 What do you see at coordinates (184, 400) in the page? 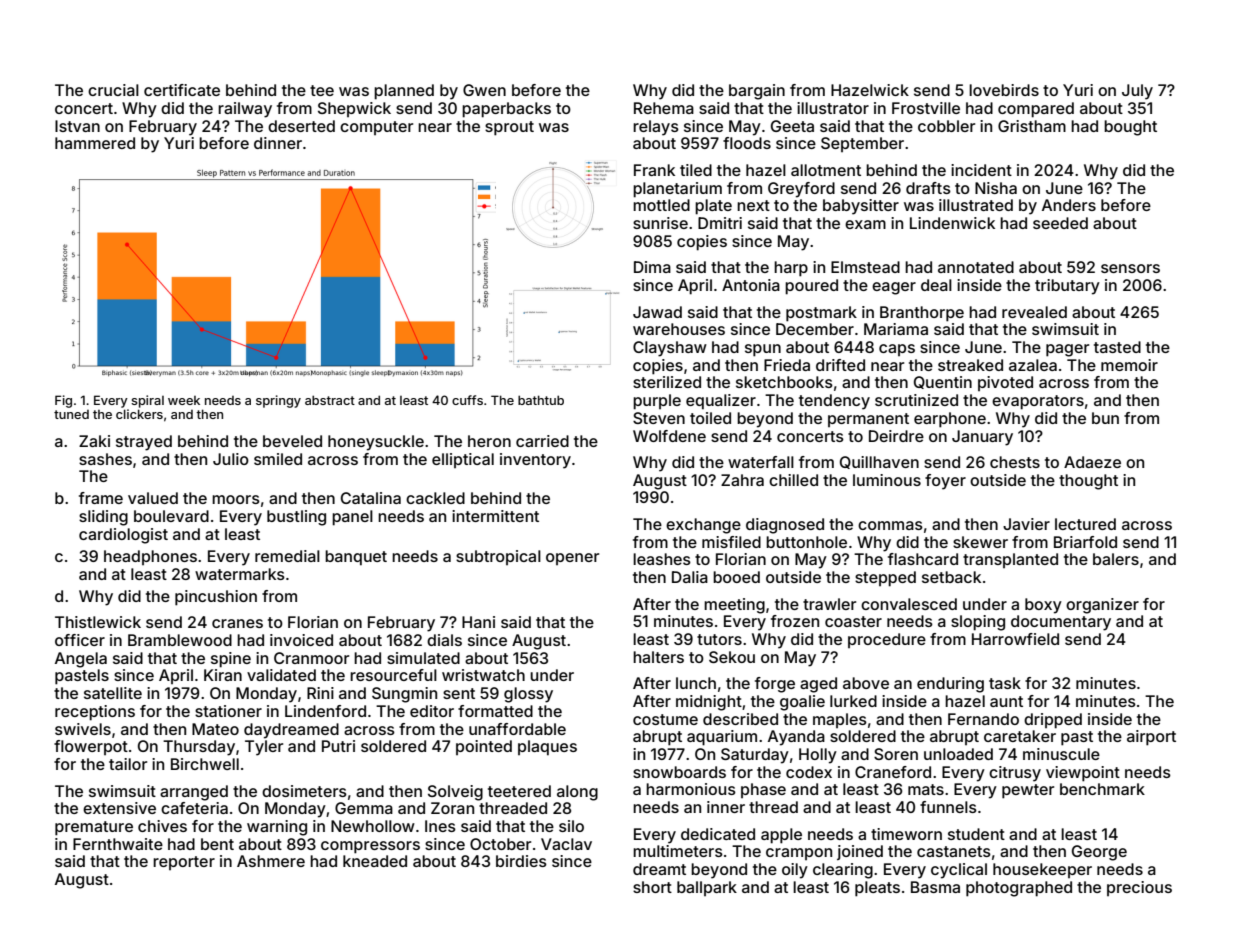
I see `week` at bounding box center [184, 400].
